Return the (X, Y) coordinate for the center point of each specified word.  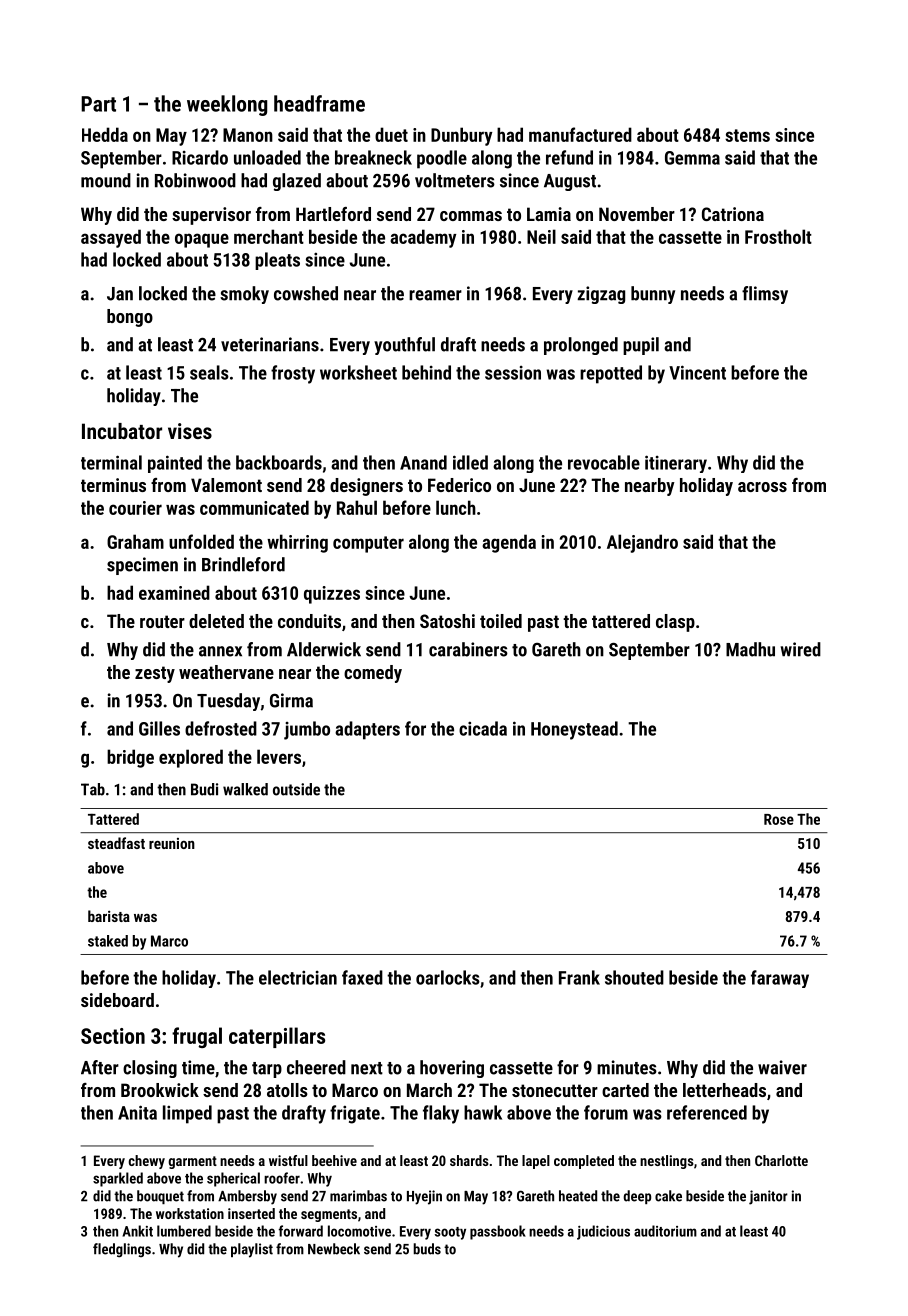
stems (747, 135)
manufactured (580, 134)
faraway (780, 979)
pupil (641, 346)
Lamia (549, 214)
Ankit (137, 1231)
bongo (130, 318)
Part (98, 104)
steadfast (116, 843)
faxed (362, 977)
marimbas (358, 1196)
